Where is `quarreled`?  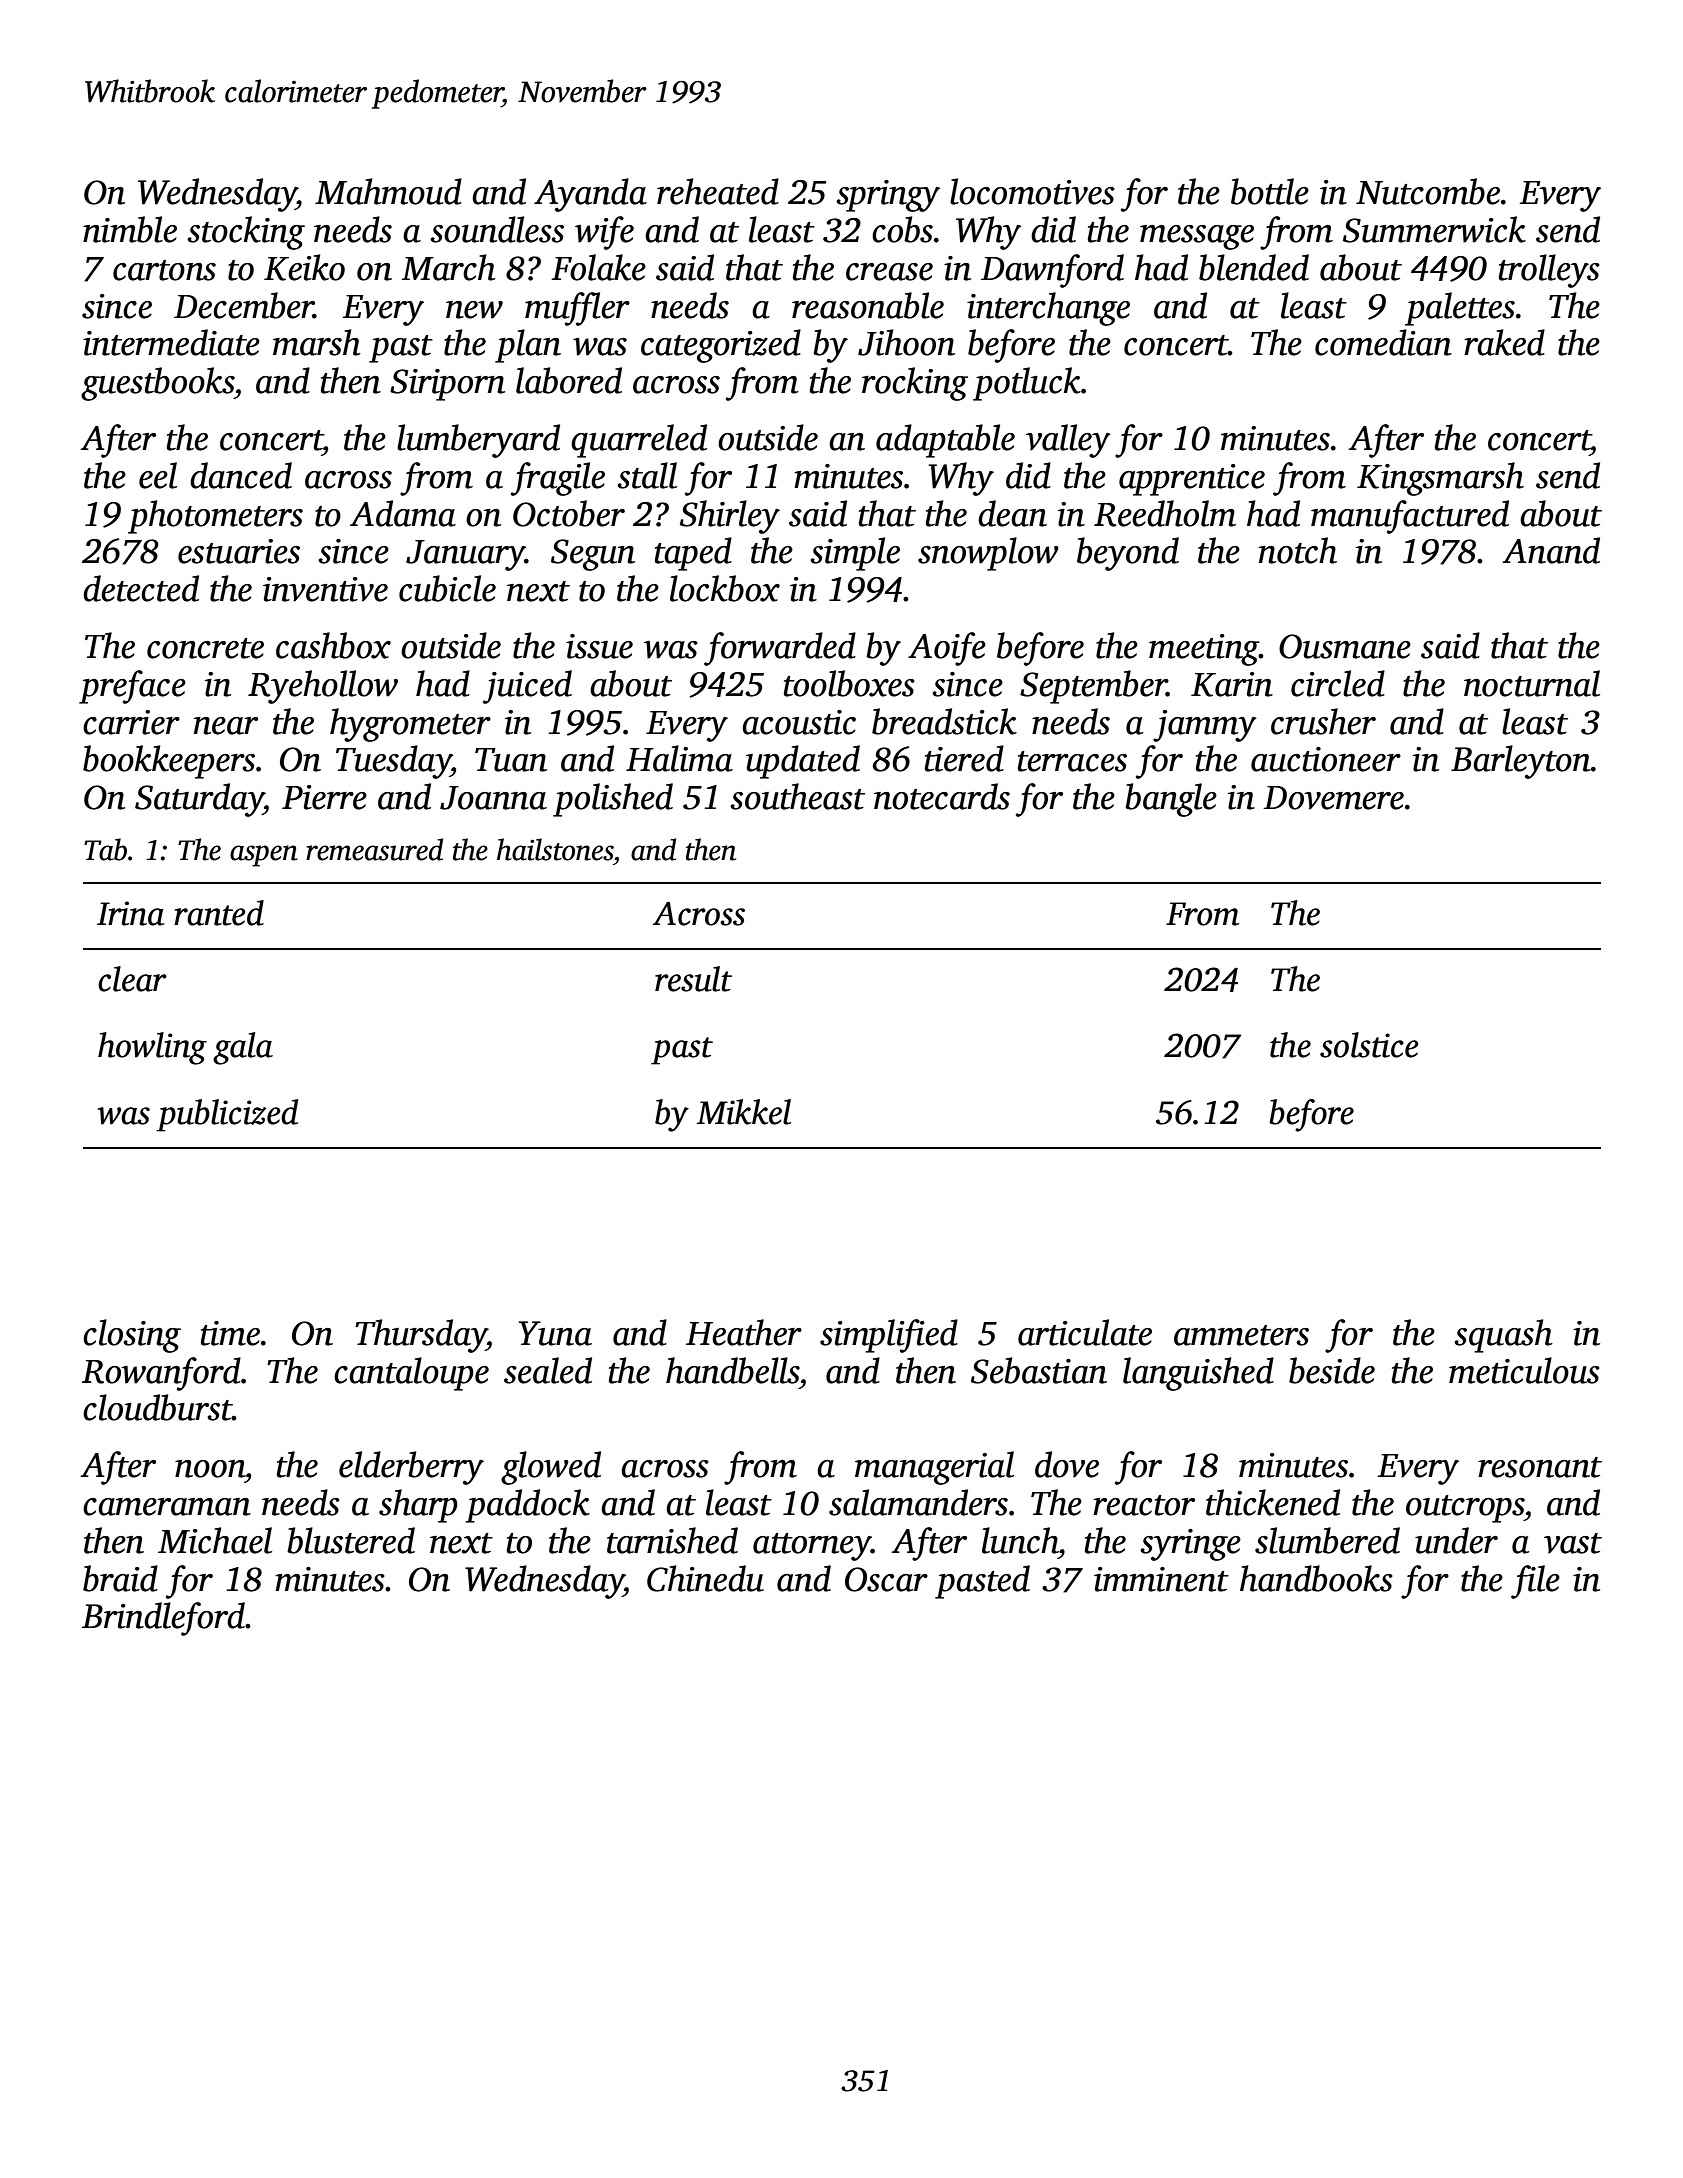
quarreled is located at coordinates (639, 441).
